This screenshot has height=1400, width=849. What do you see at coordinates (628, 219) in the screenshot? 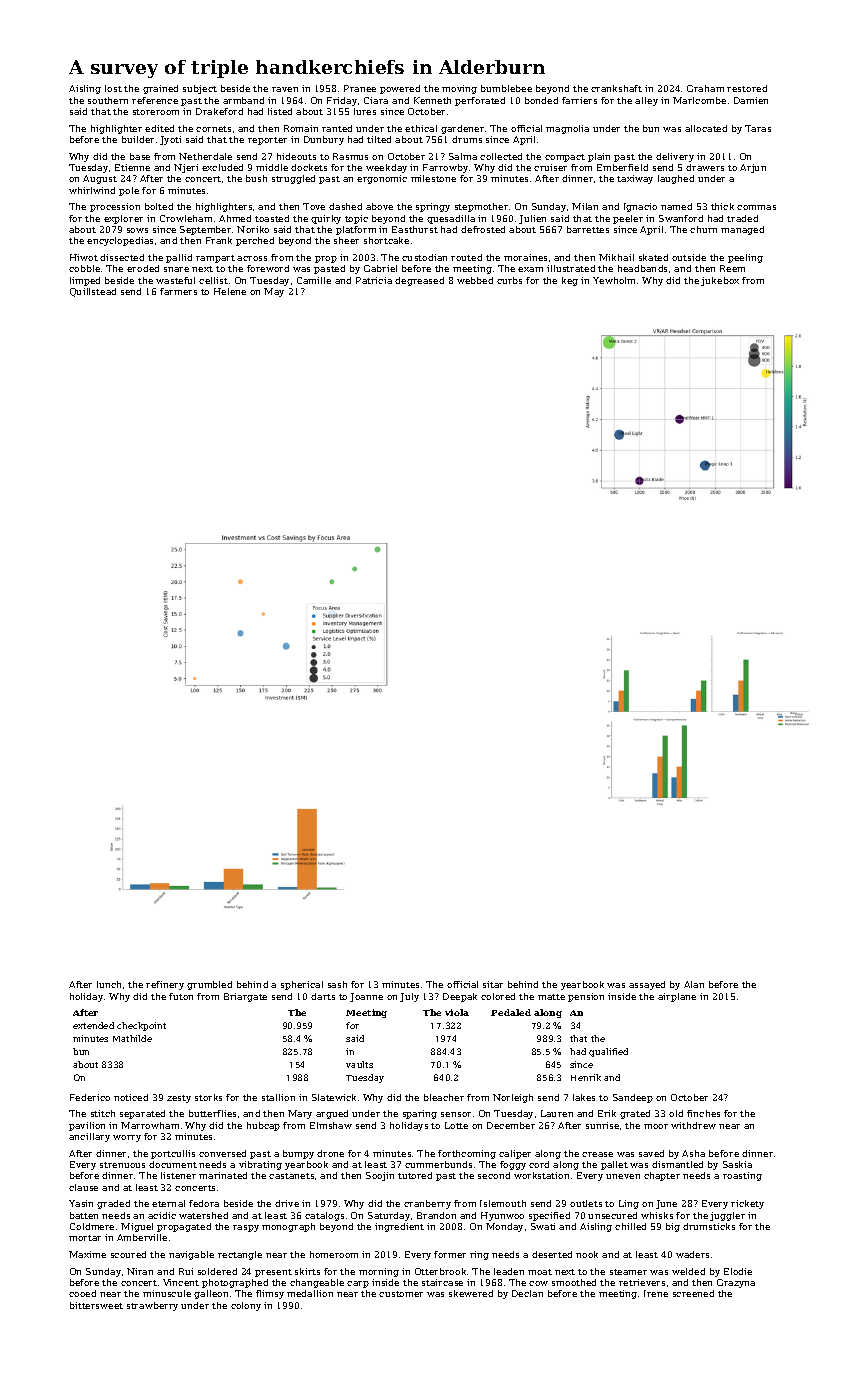
I see `peeler` at bounding box center [628, 219].
